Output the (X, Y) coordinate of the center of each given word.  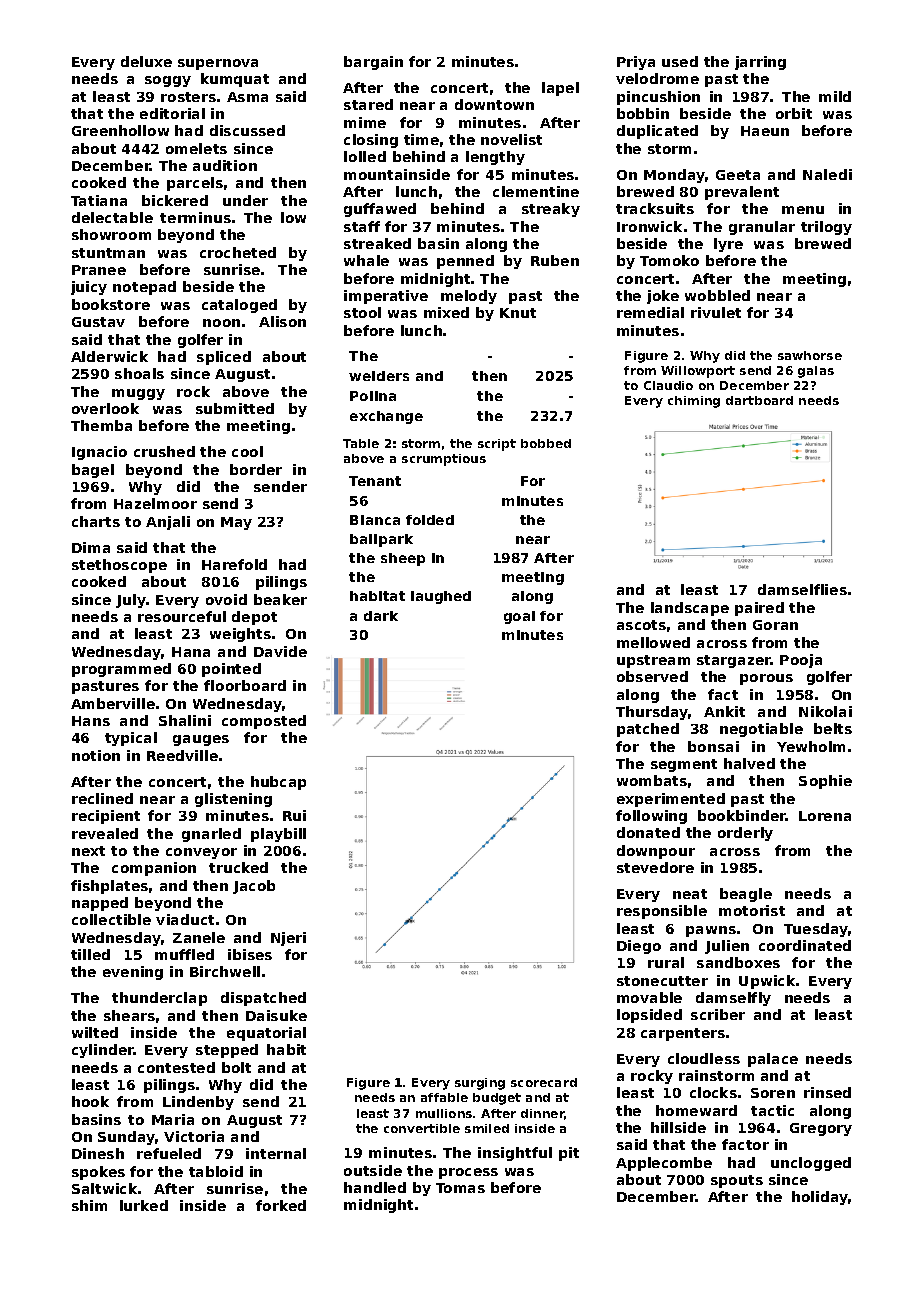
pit (569, 1154)
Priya (636, 63)
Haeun (765, 131)
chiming (694, 402)
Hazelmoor (155, 503)
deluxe (146, 61)
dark (381, 616)
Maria (173, 1119)
